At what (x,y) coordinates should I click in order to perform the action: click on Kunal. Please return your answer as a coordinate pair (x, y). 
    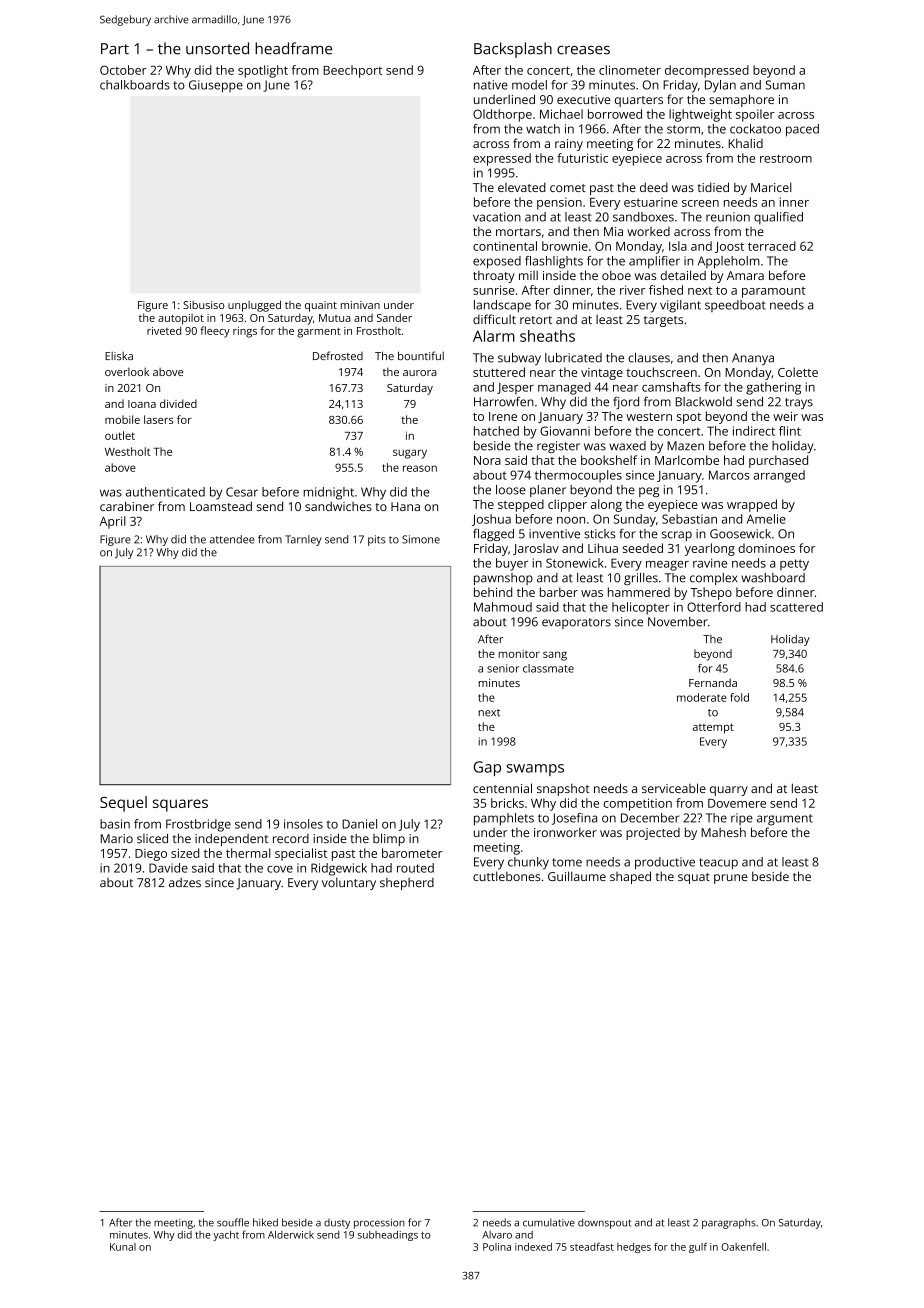
    Looking at the image, I should click on (123, 1247).
